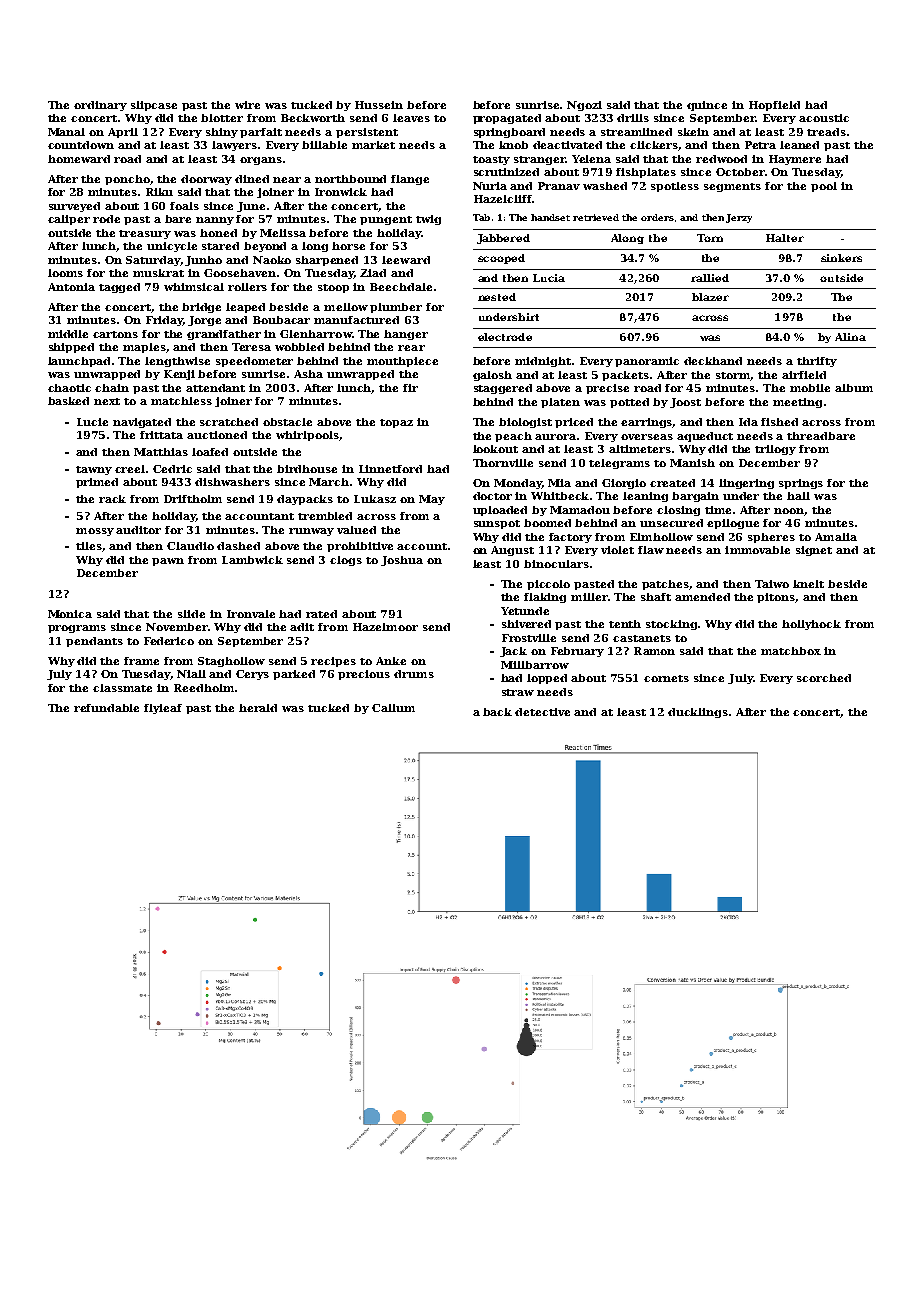 Image resolution: width=924 pixels, height=1308 pixels. I want to click on blazer, so click(710, 297).
